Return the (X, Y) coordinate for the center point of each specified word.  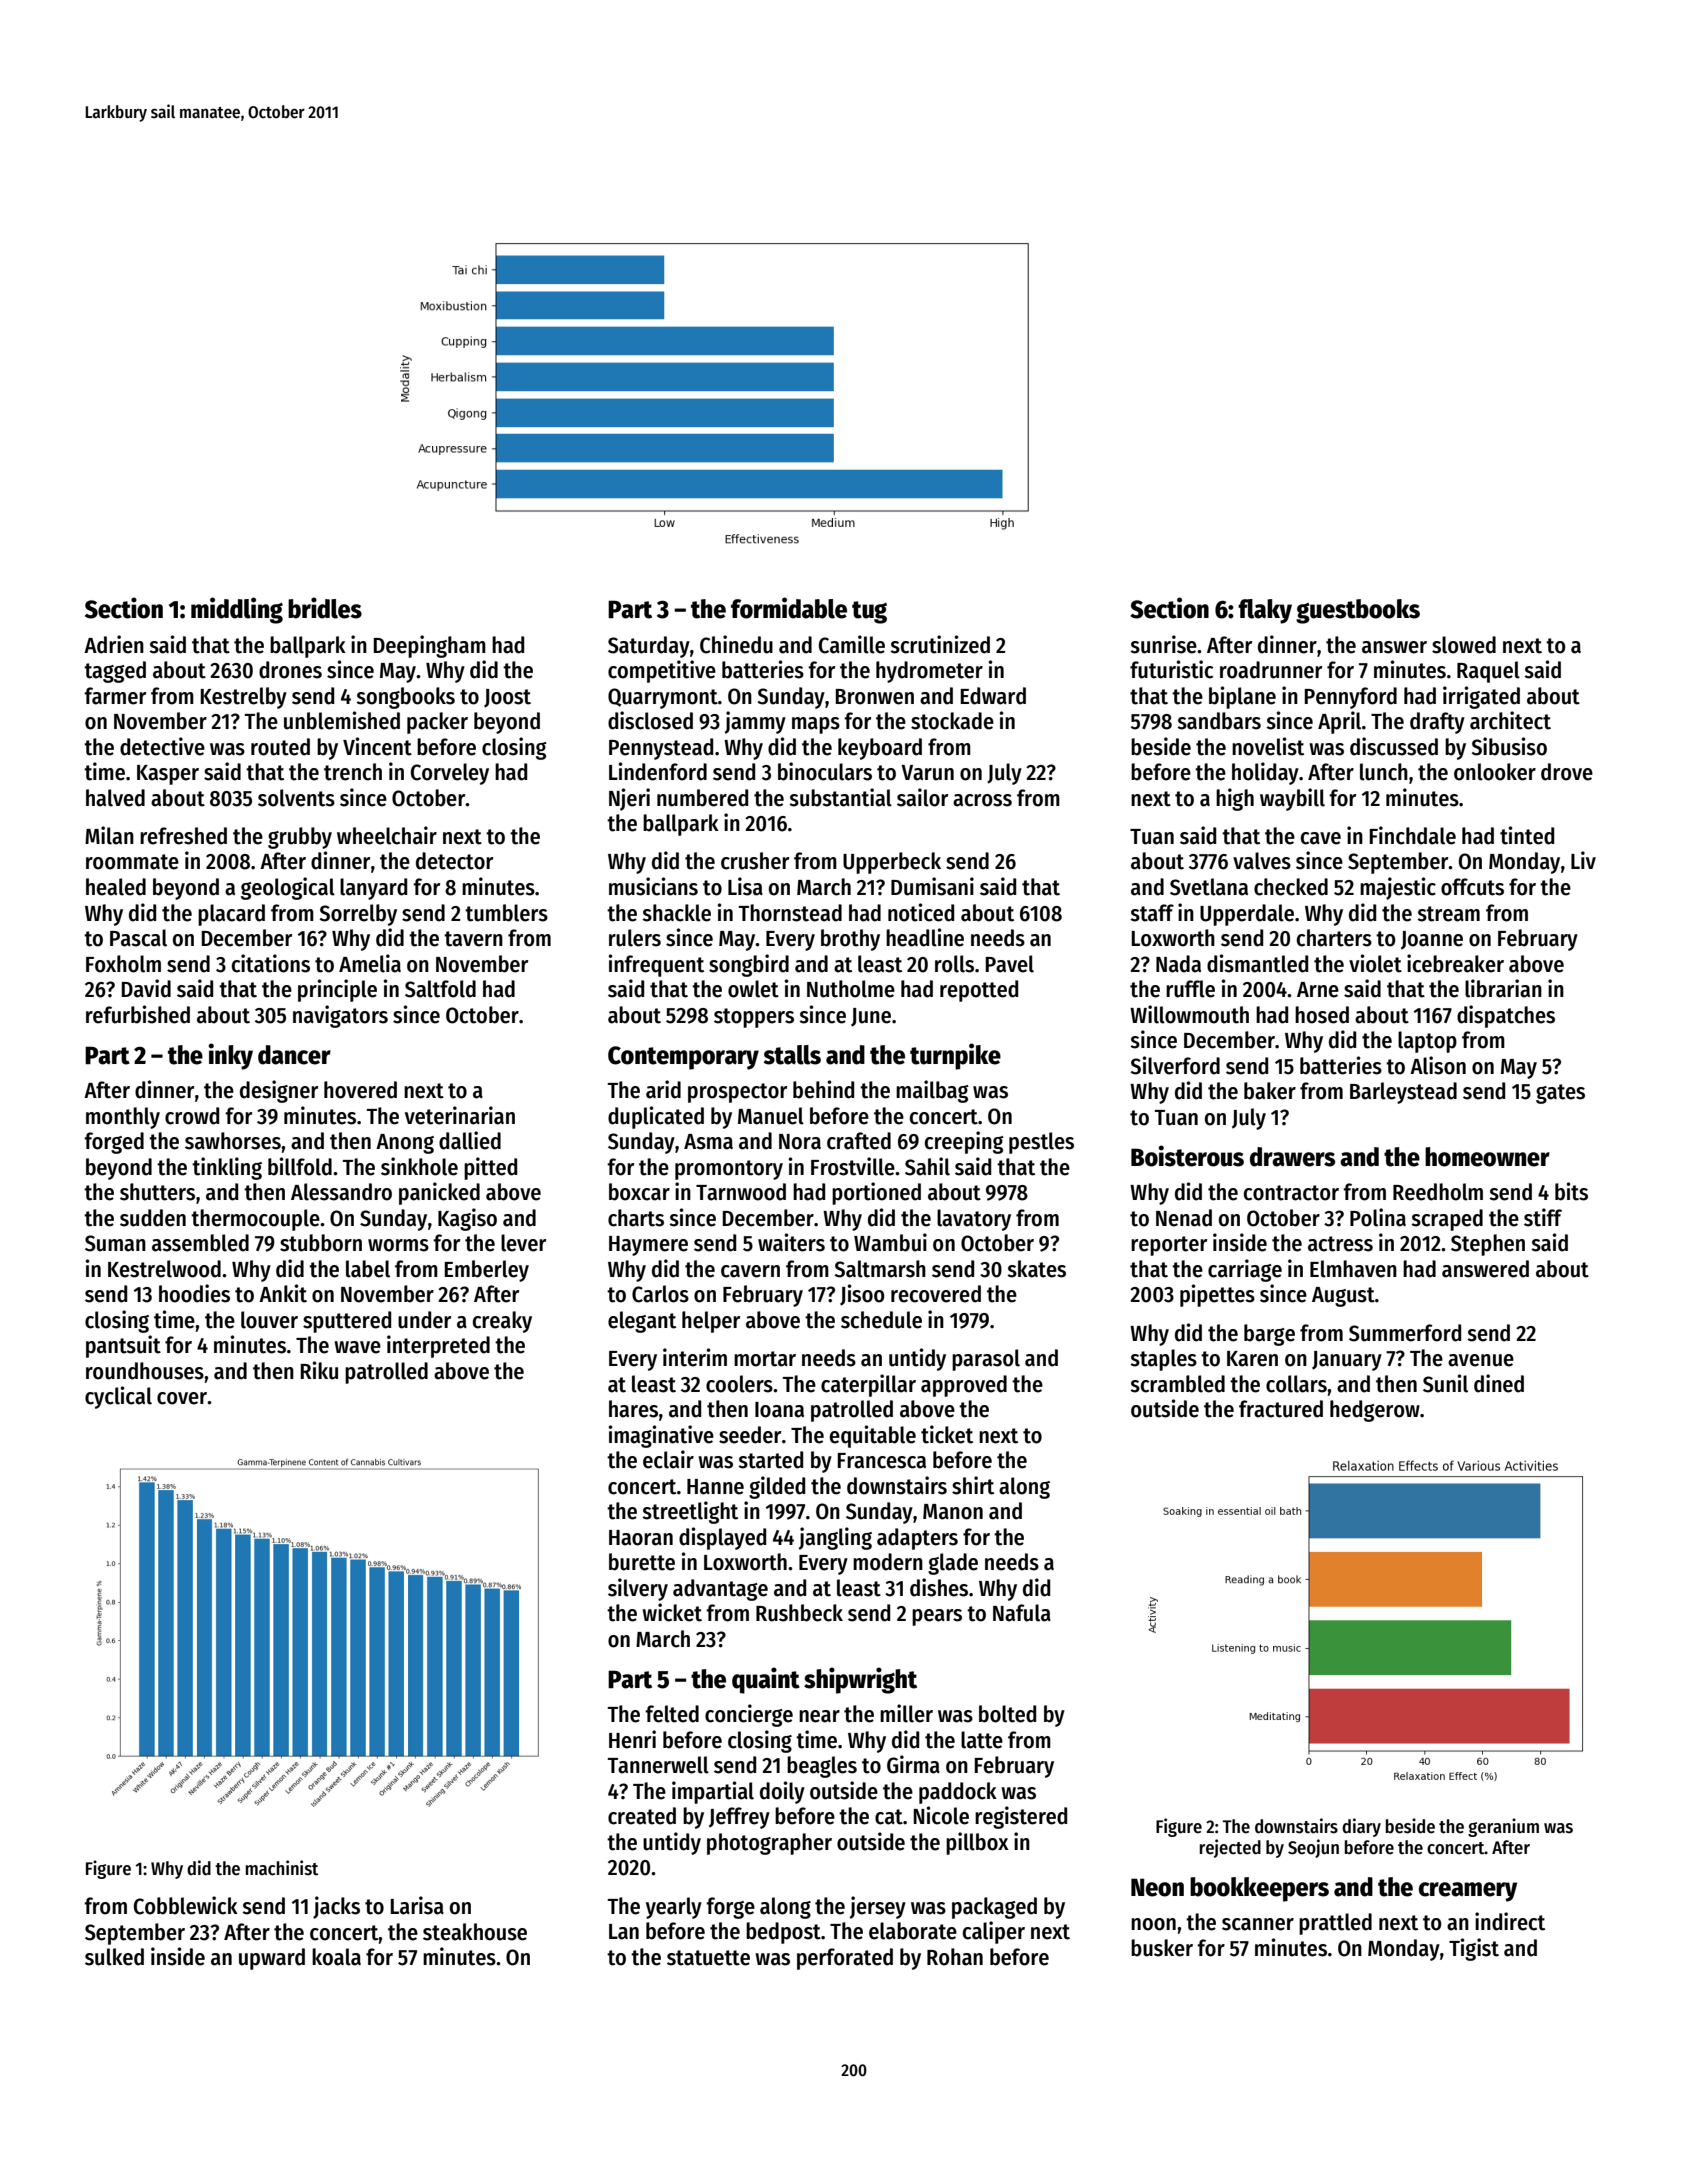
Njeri (629, 799)
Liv (1583, 860)
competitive (662, 671)
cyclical (118, 1397)
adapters (917, 1539)
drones (290, 670)
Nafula (1022, 1613)
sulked (114, 1957)
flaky (1265, 611)
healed (116, 887)
